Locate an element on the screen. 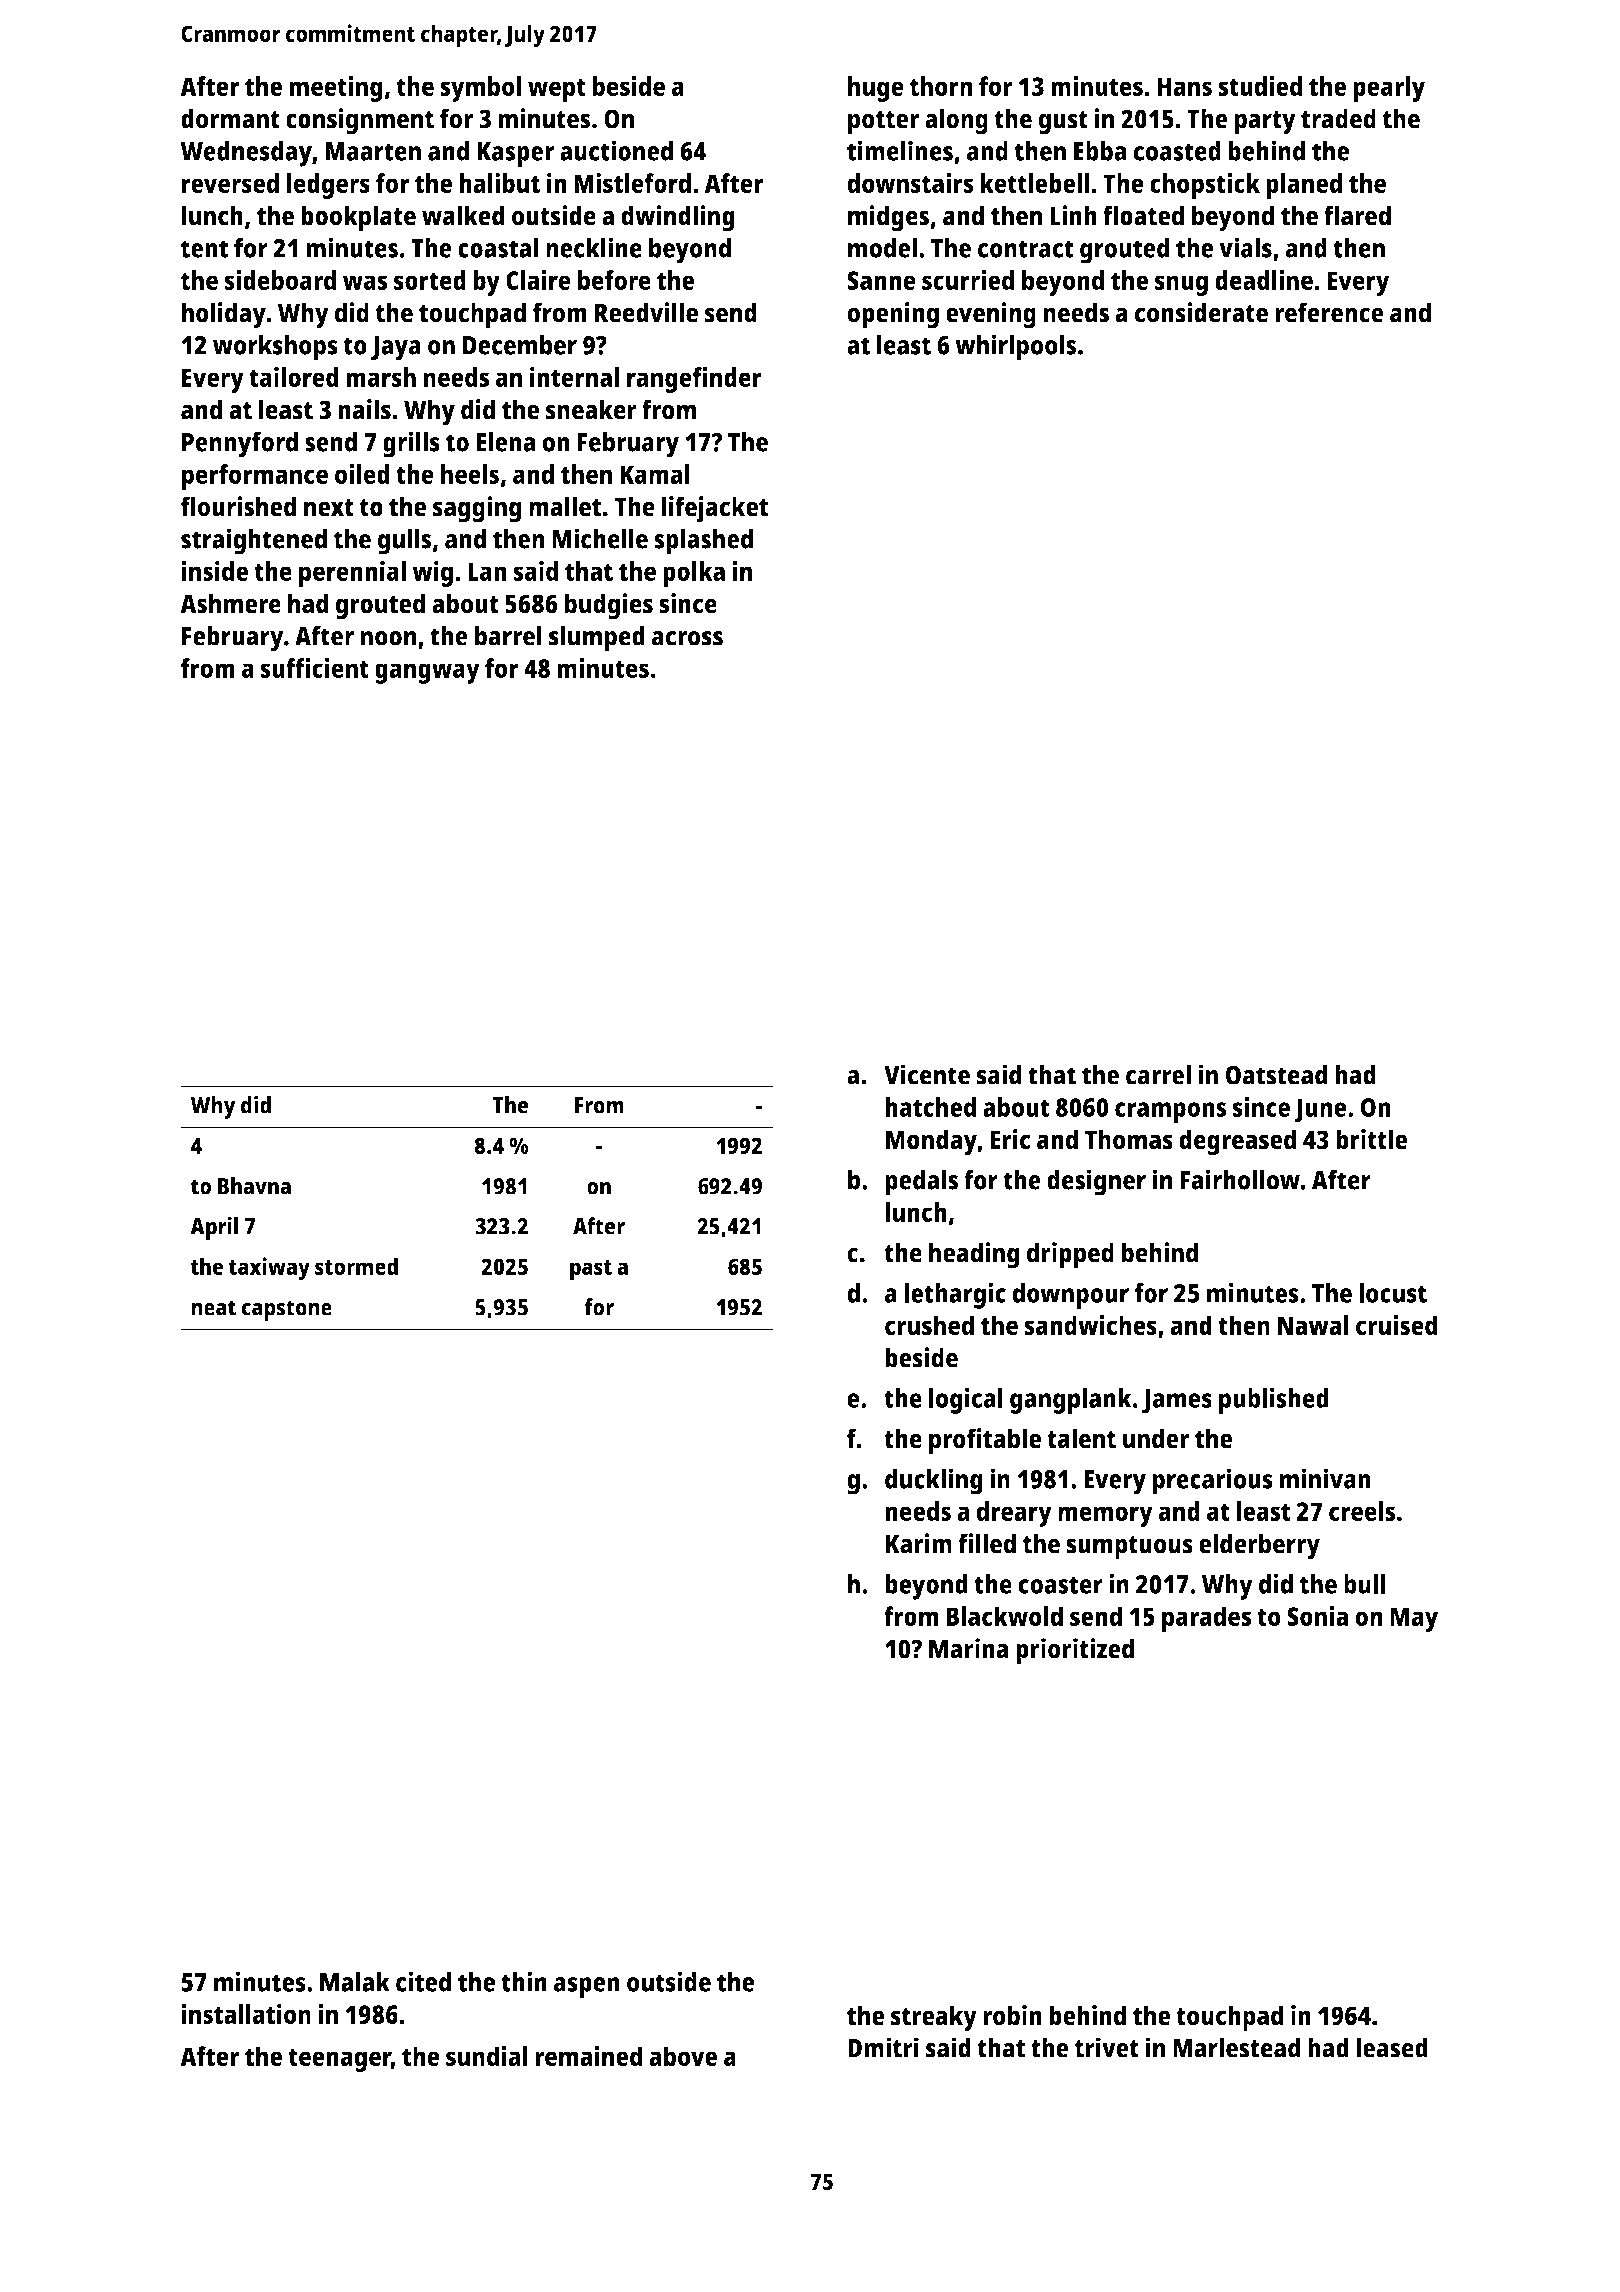  capstone is located at coordinates (287, 1310).
